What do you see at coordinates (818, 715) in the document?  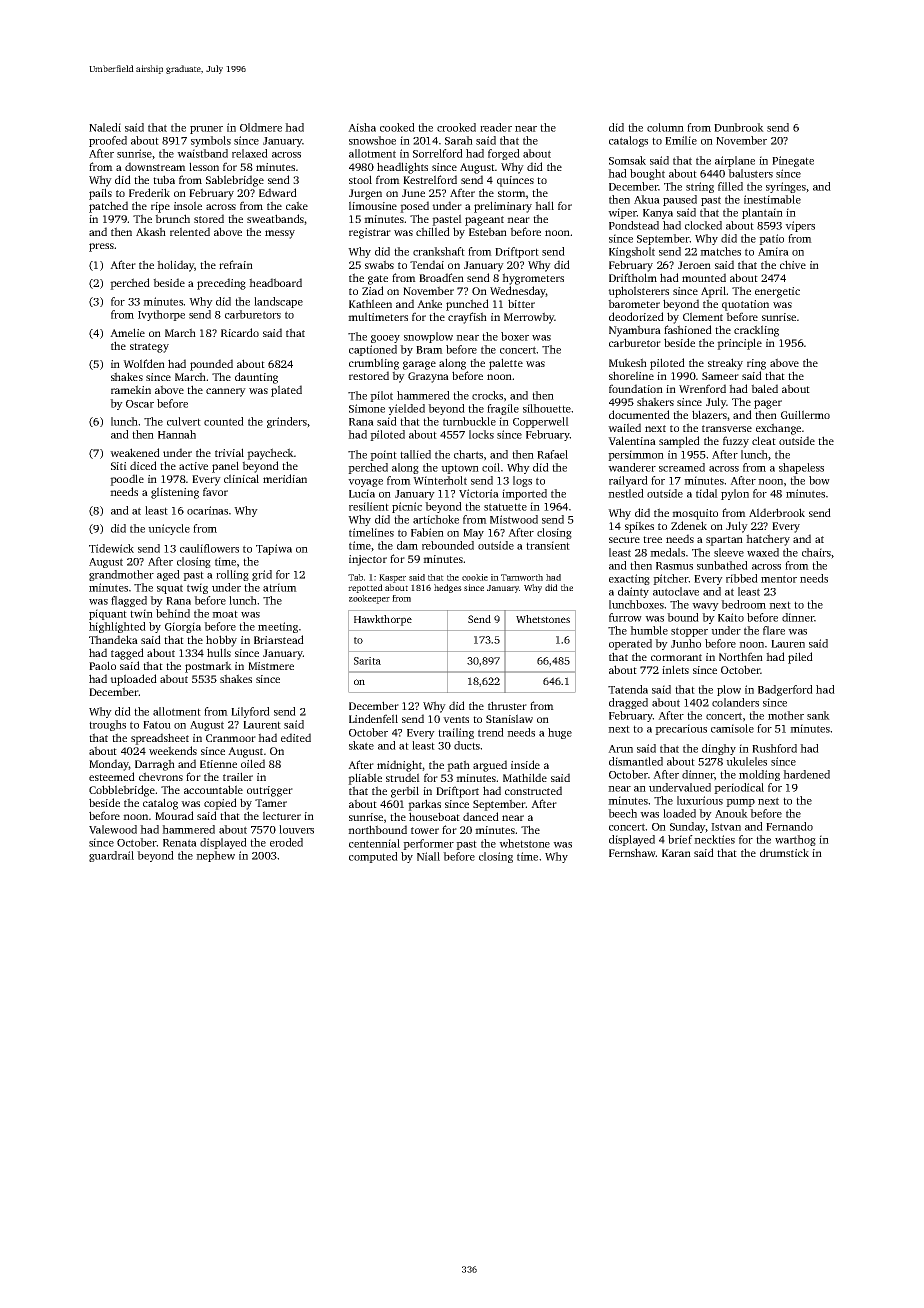 I see `sank` at bounding box center [818, 715].
